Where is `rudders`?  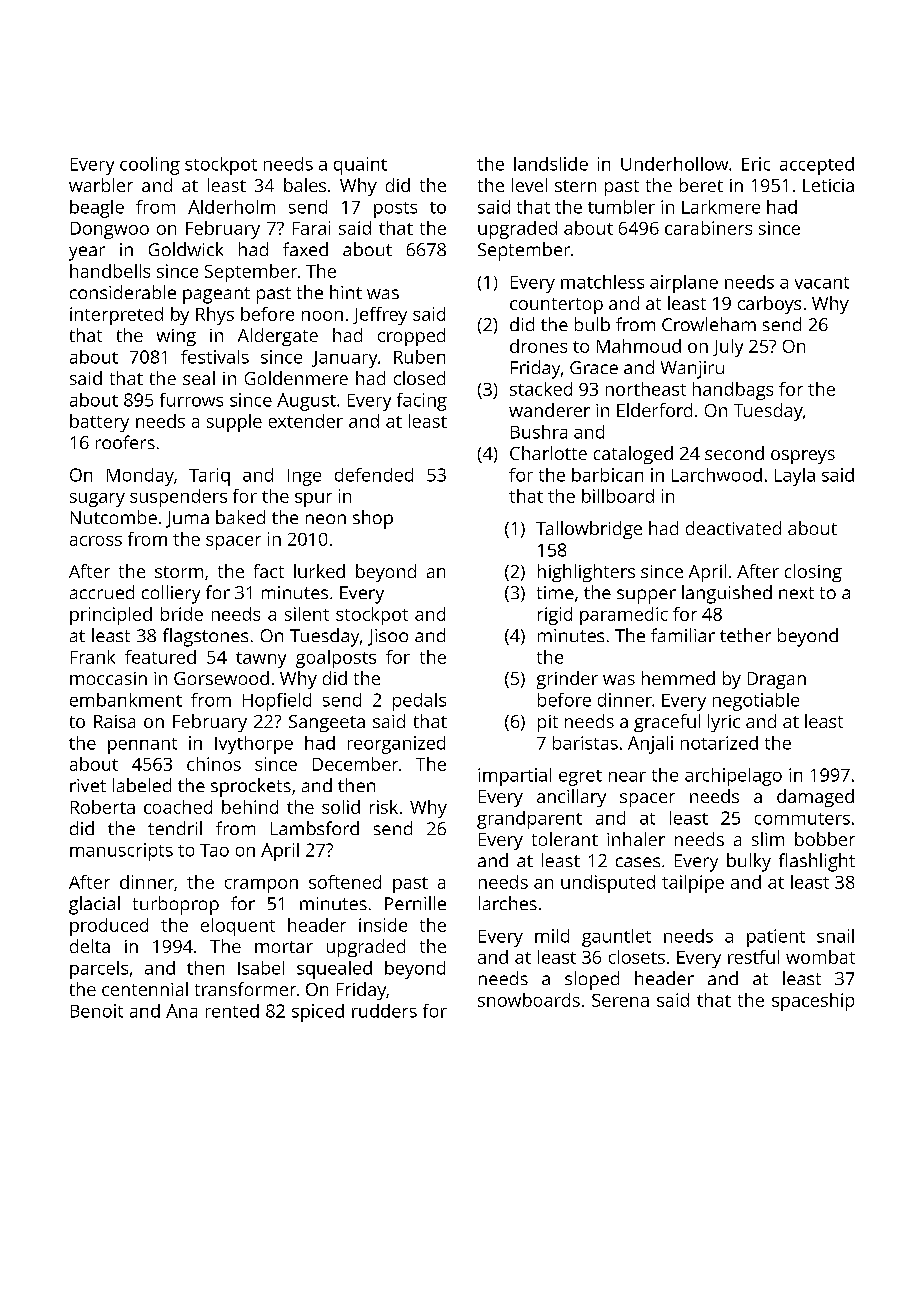
rudders is located at coordinates (384, 1011).
